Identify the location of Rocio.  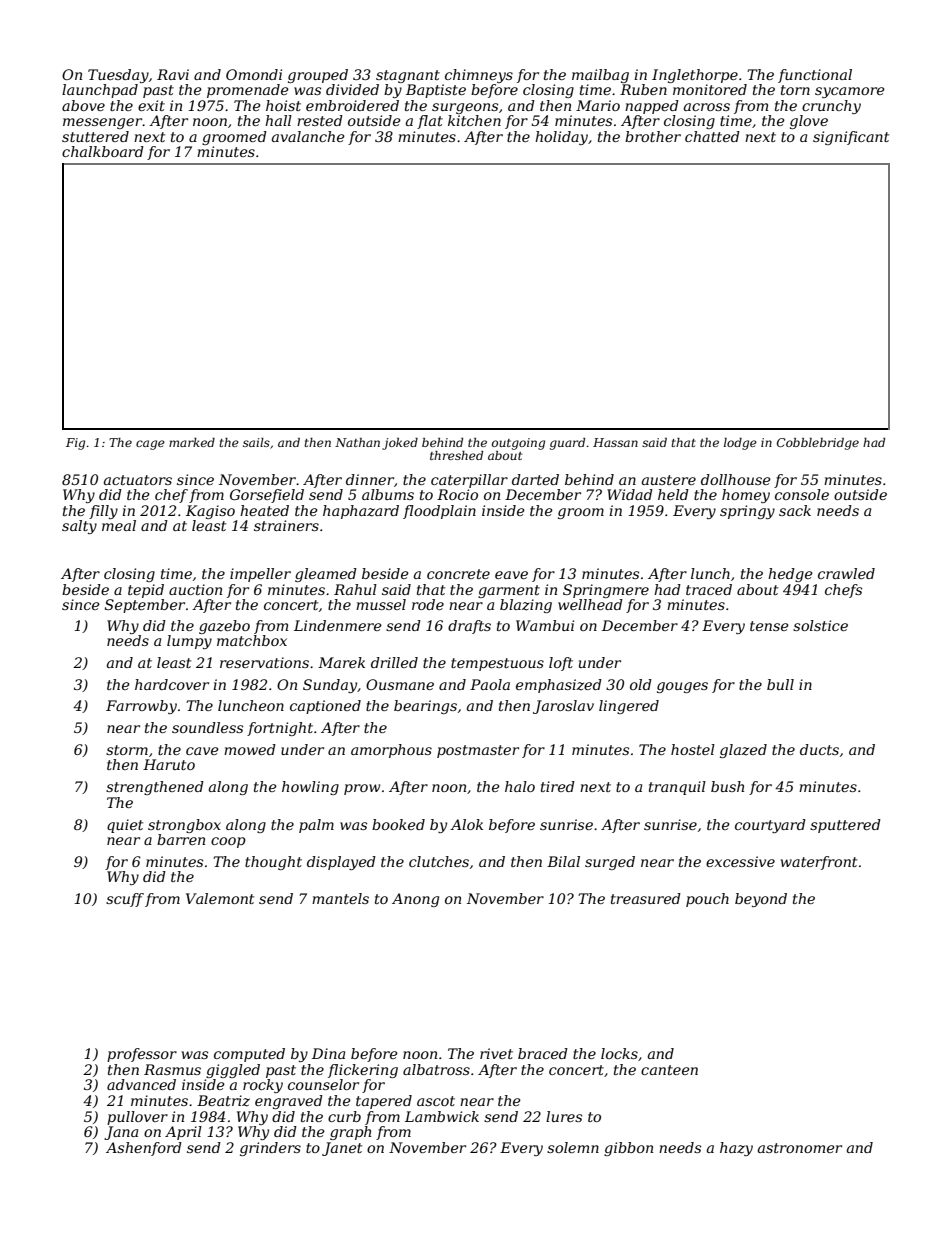
(457, 494).
